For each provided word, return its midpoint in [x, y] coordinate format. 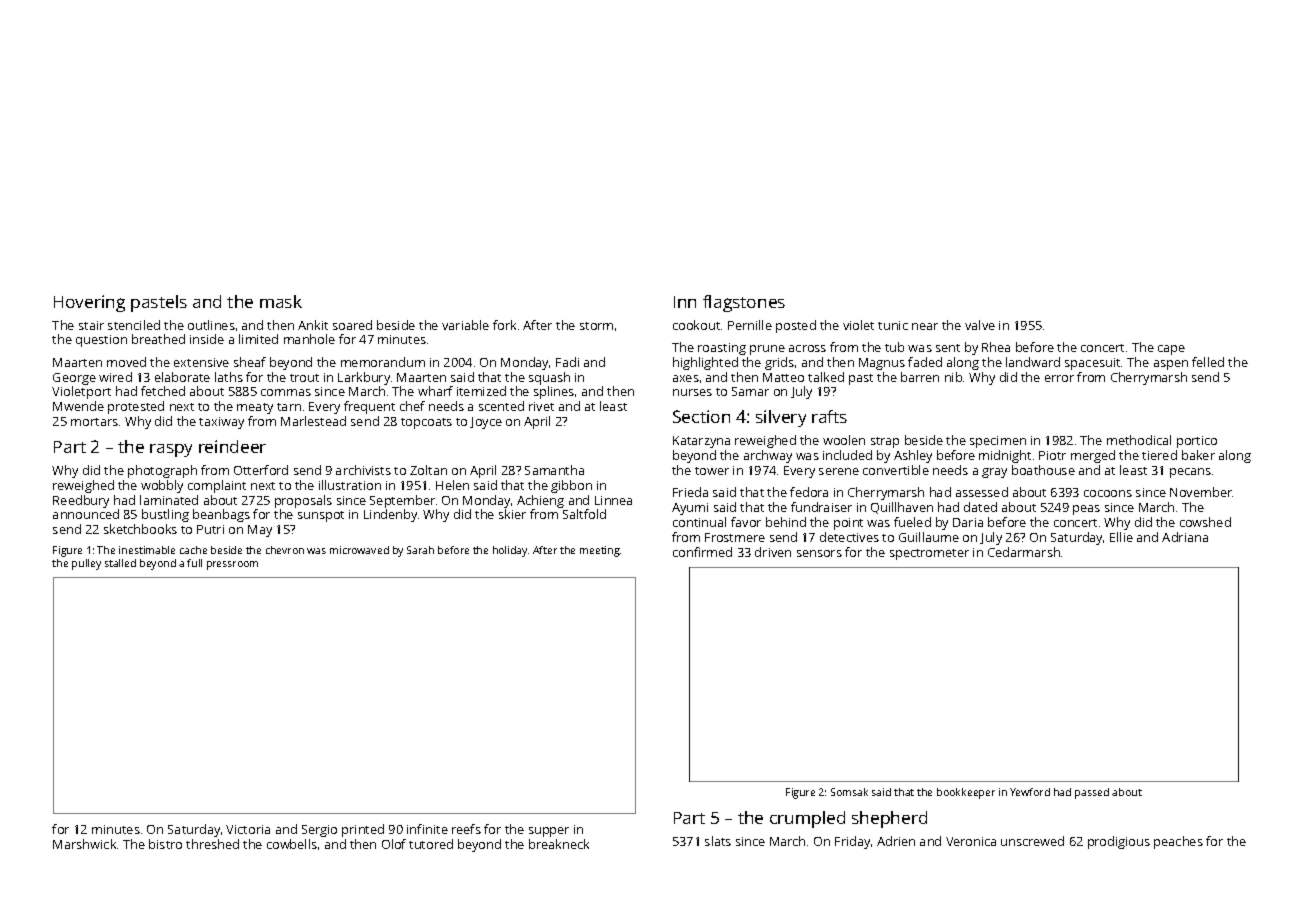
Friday [852, 842]
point [848, 524]
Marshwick [84, 844]
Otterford [261, 470]
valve [980, 325]
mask [281, 301]
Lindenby [390, 515]
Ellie [1121, 537]
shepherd [889, 819]
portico [1197, 442]
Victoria [248, 829]
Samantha [554, 470]
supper [549, 832]
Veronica [971, 841]
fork [504, 325]
